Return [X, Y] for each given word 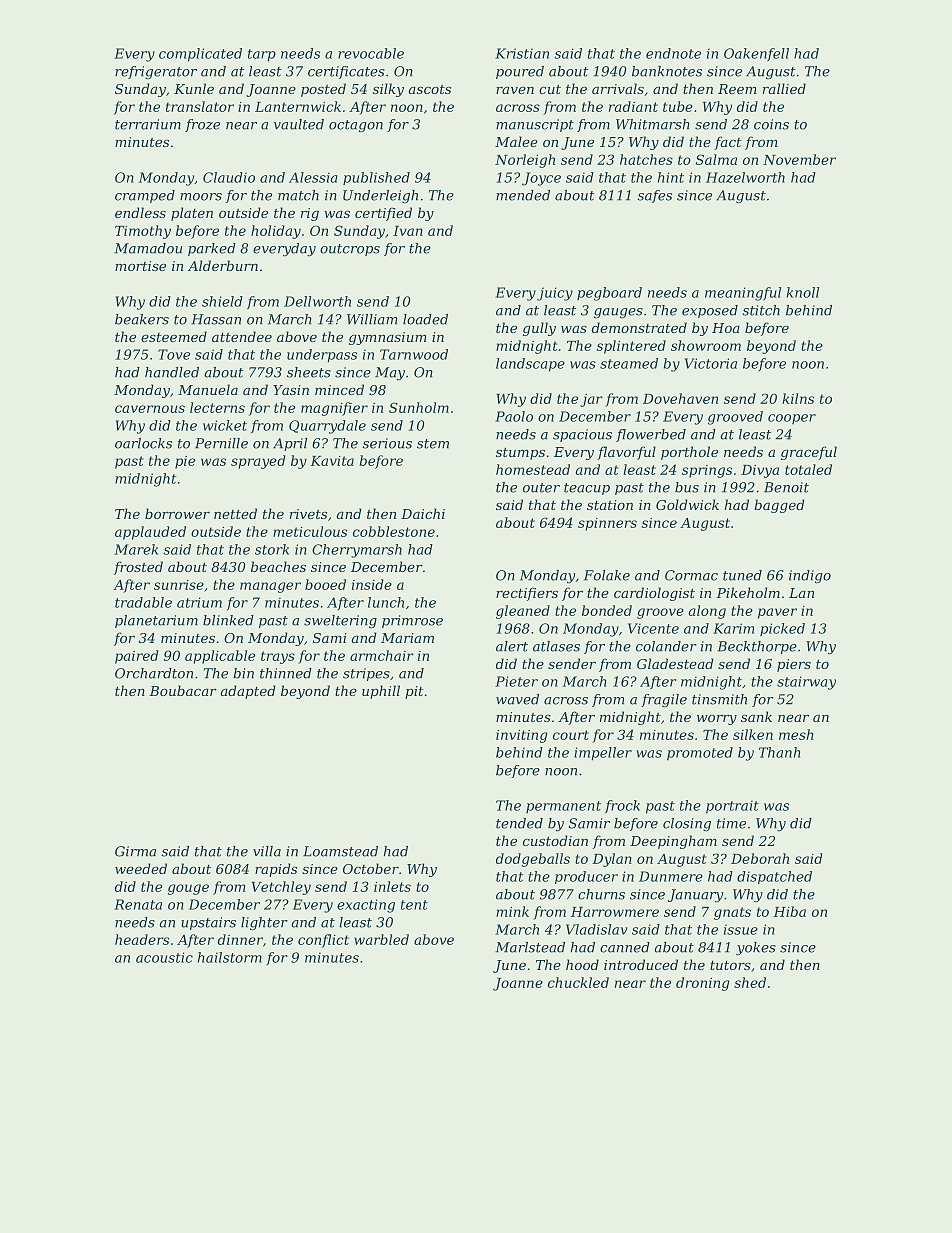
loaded [425, 319]
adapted [248, 692]
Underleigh [380, 196]
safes [655, 196]
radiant [633, 106]
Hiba [789, 911]
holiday [276, 232]
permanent [563, 807]
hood [582, 964]
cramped [145, 196]
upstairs [208, 923]
